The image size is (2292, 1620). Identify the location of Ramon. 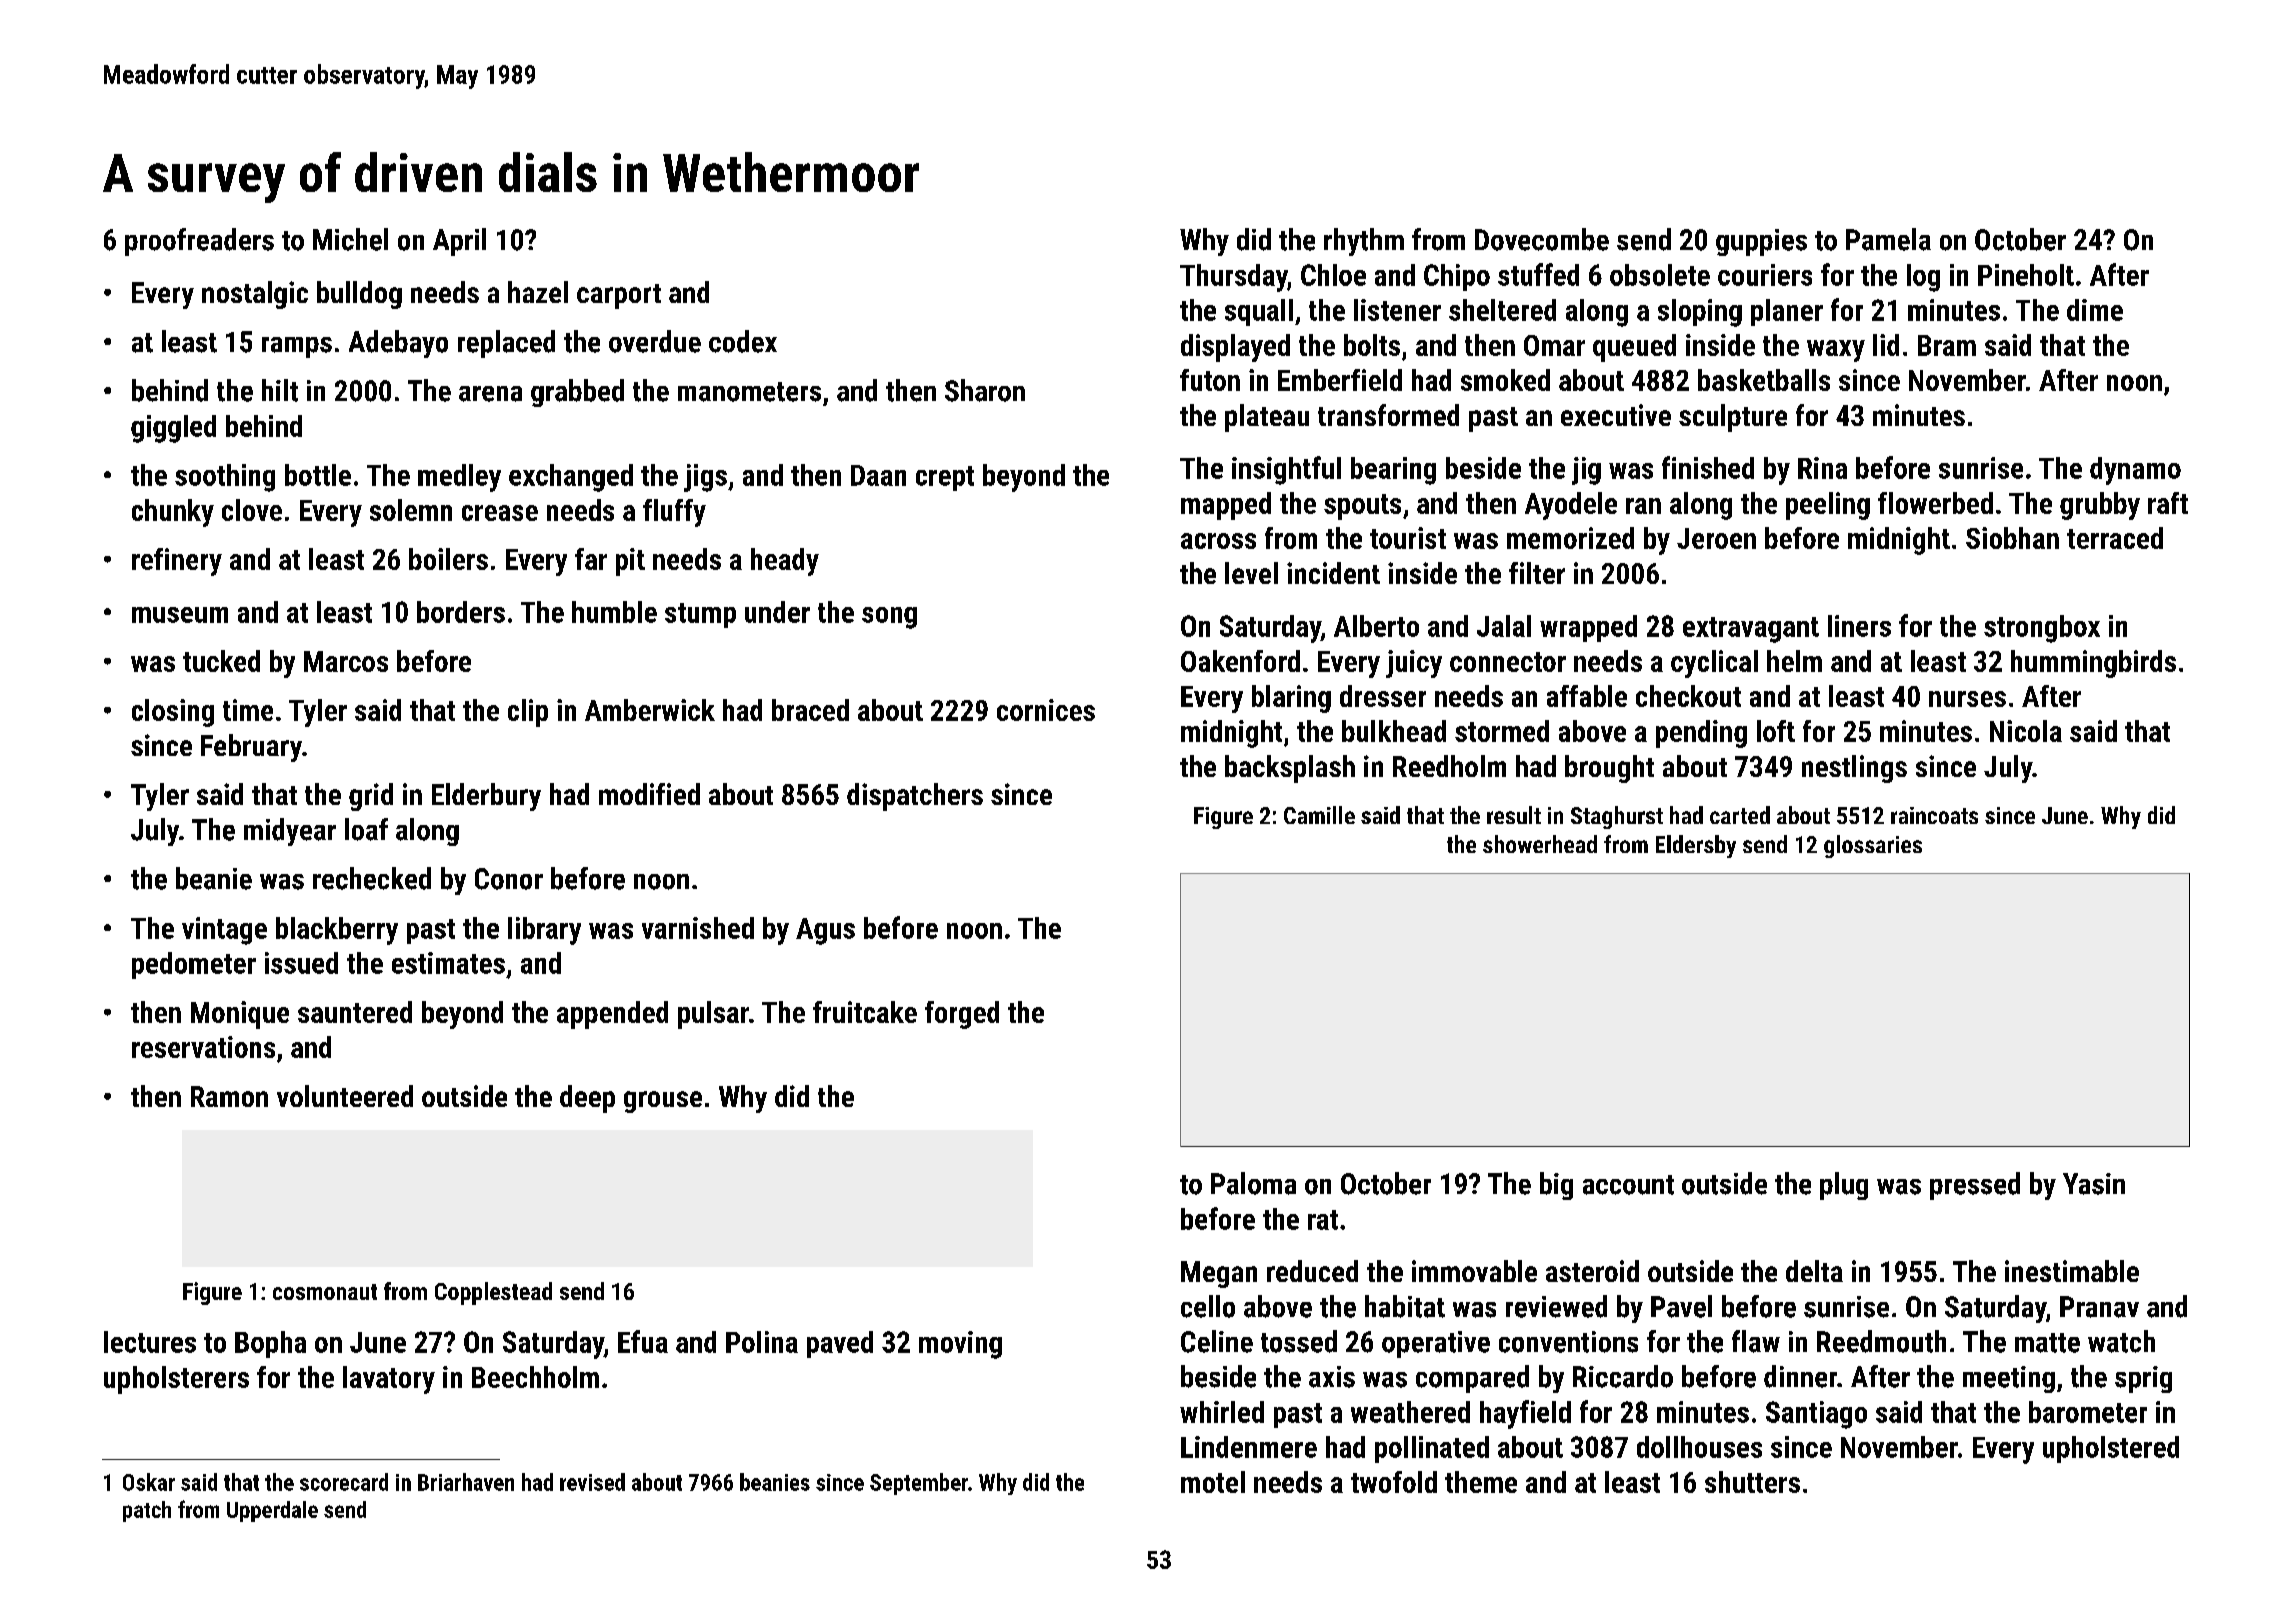
(229, 1096).
